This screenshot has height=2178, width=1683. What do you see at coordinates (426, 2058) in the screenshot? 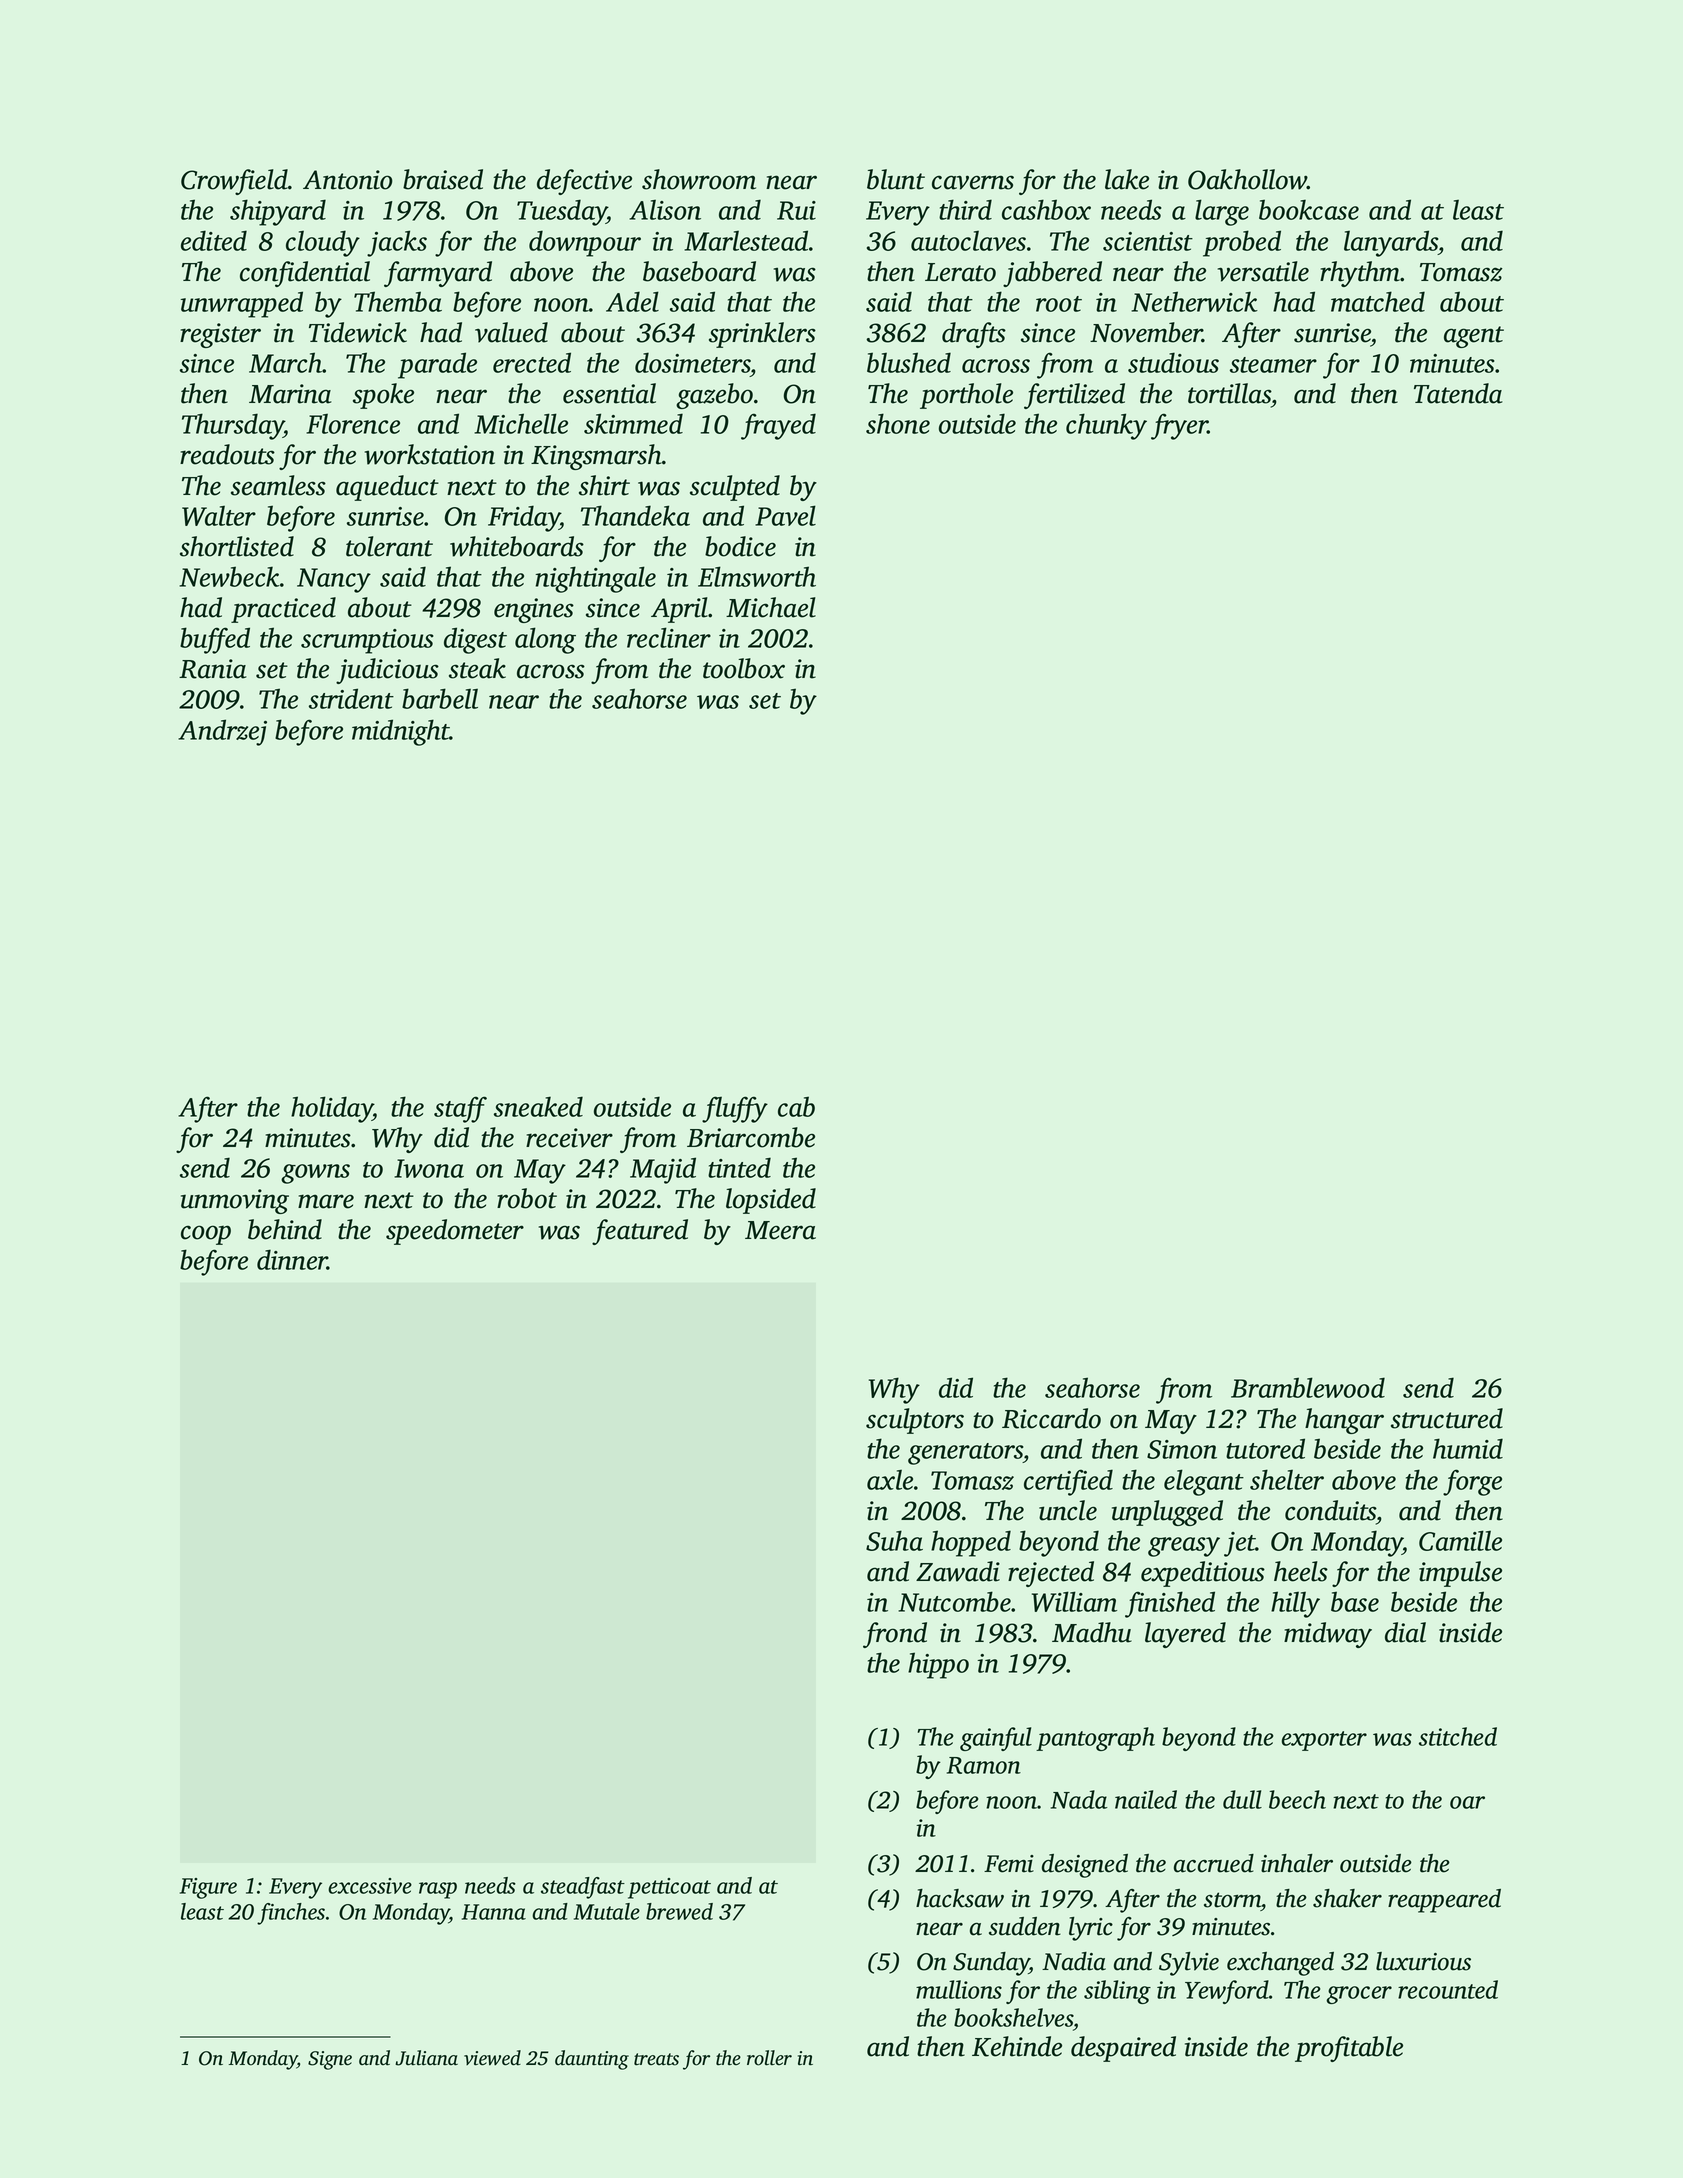
I see `Juliana` at bounding box center [426, 2058].
